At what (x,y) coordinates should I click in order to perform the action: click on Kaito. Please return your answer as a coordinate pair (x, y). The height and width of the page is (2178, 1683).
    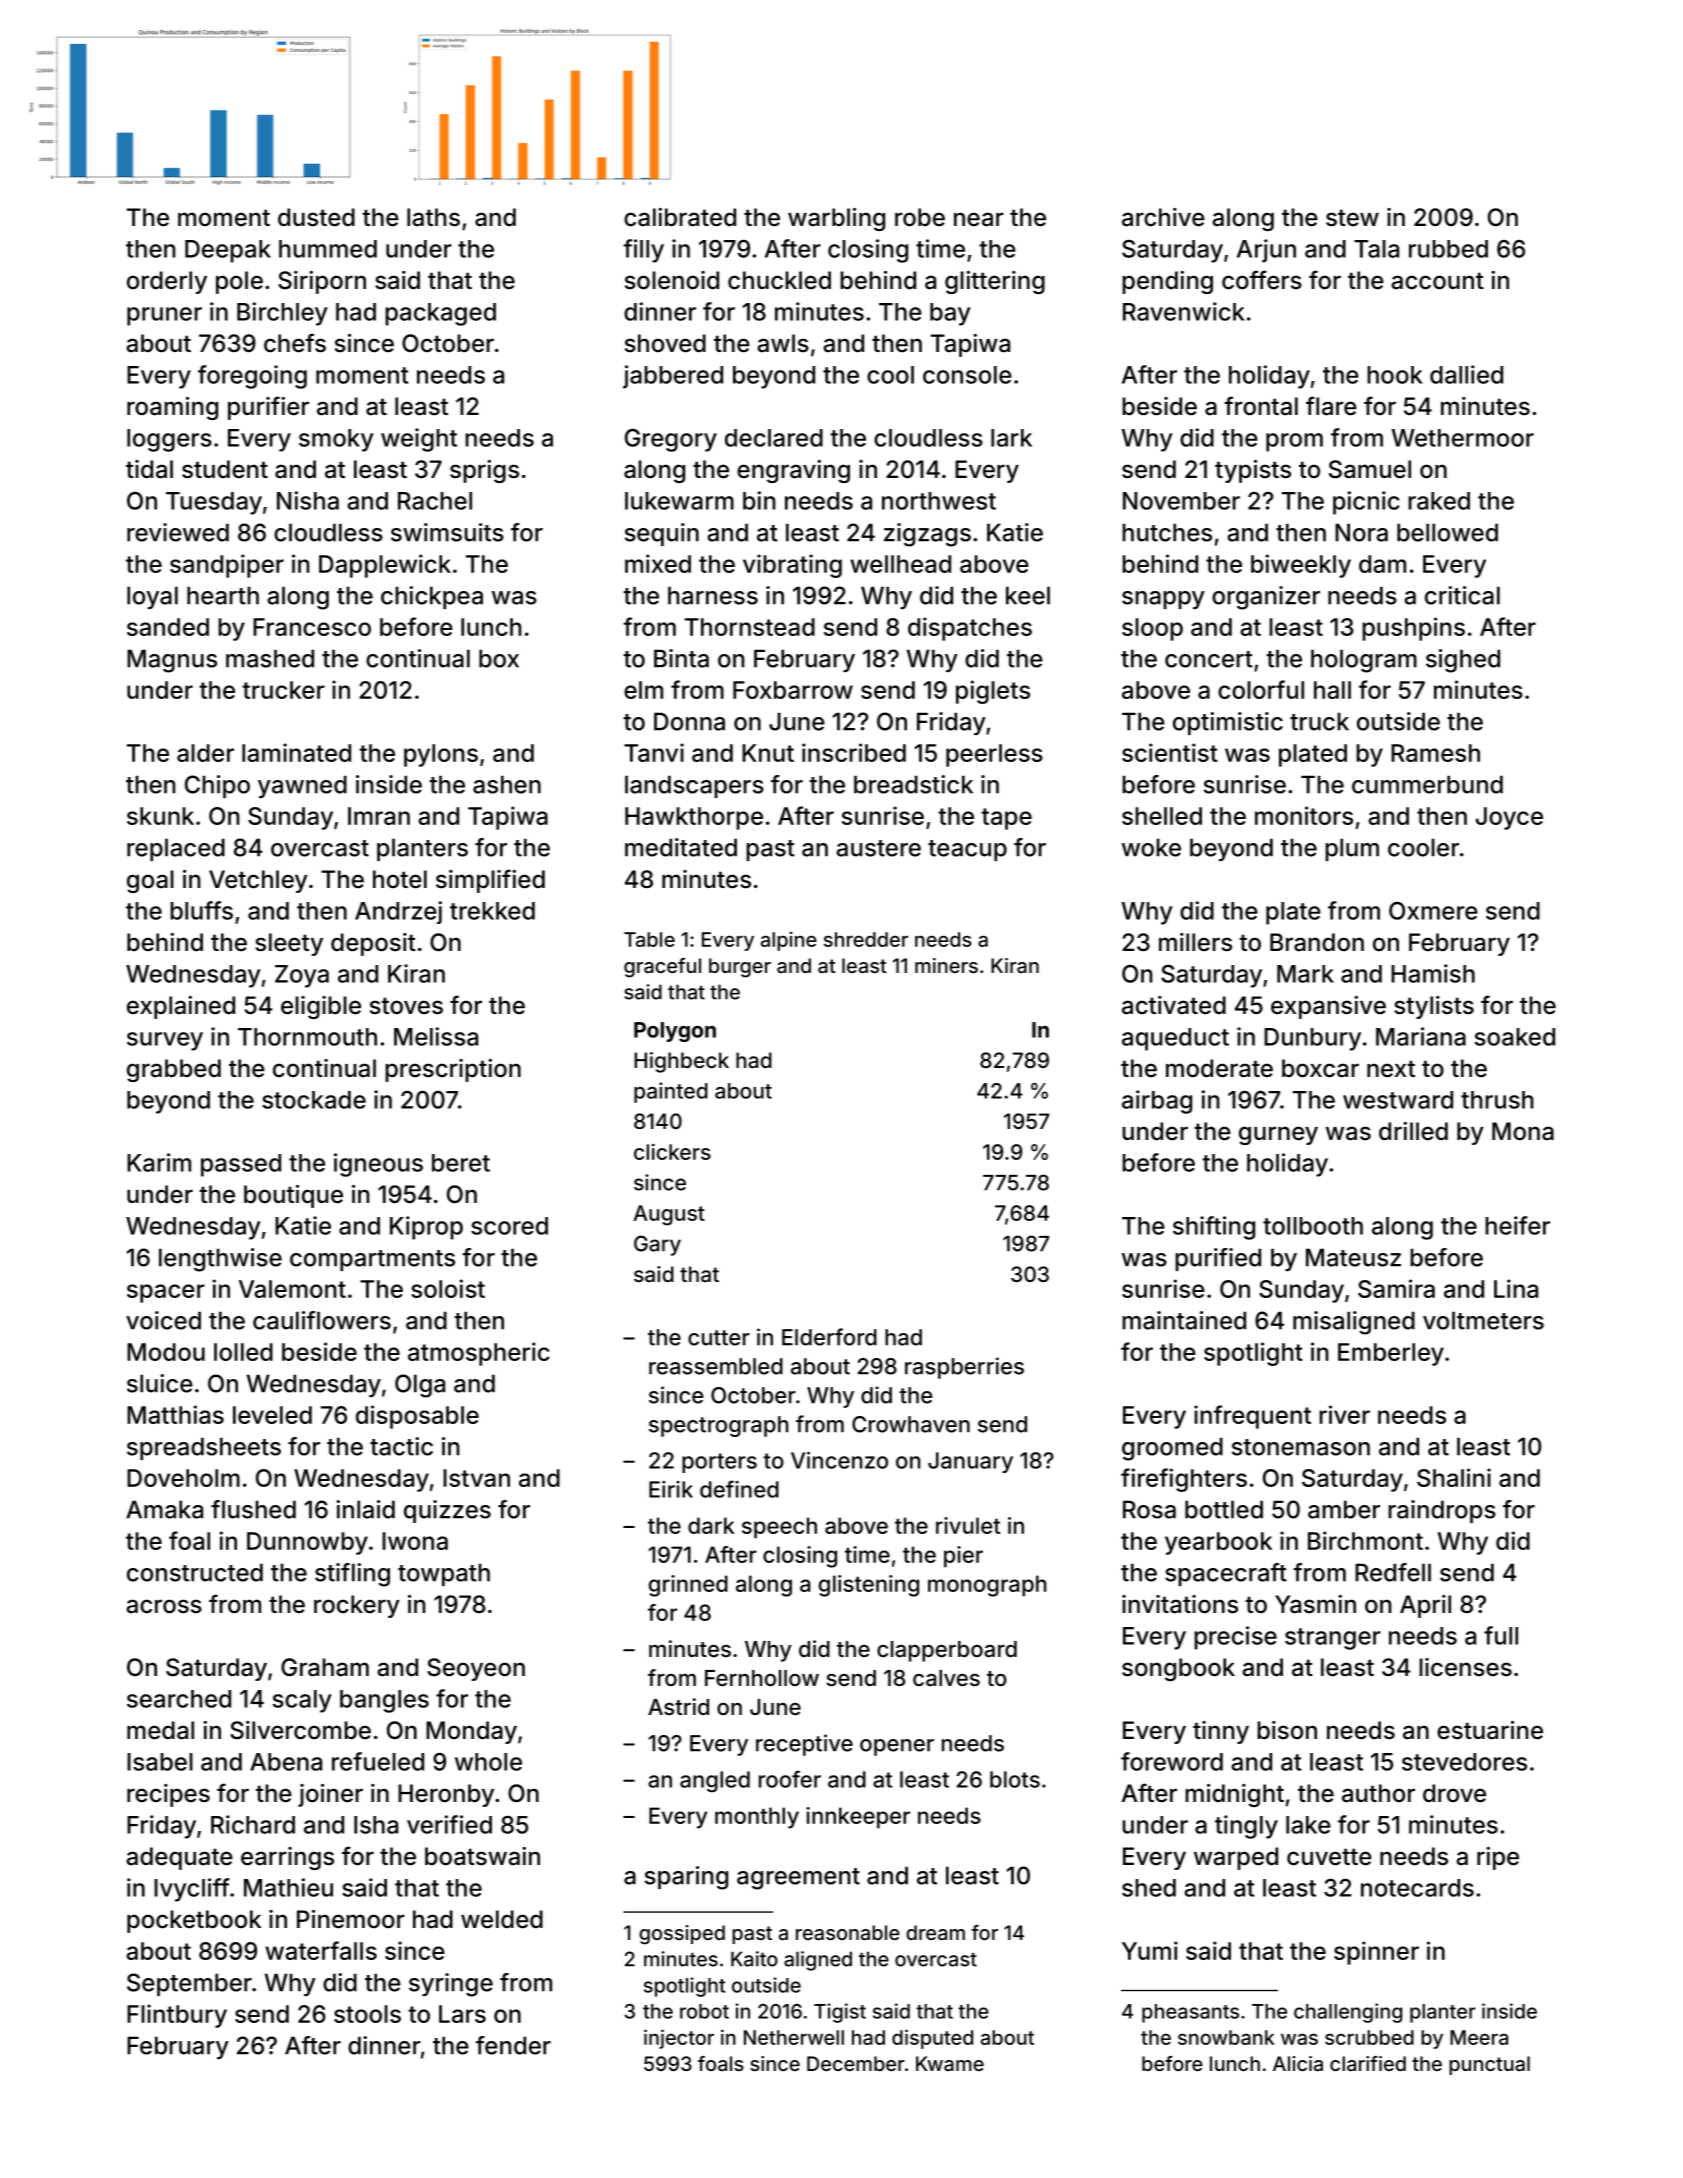
    Looking at the image, I should click on (754, 1959).
